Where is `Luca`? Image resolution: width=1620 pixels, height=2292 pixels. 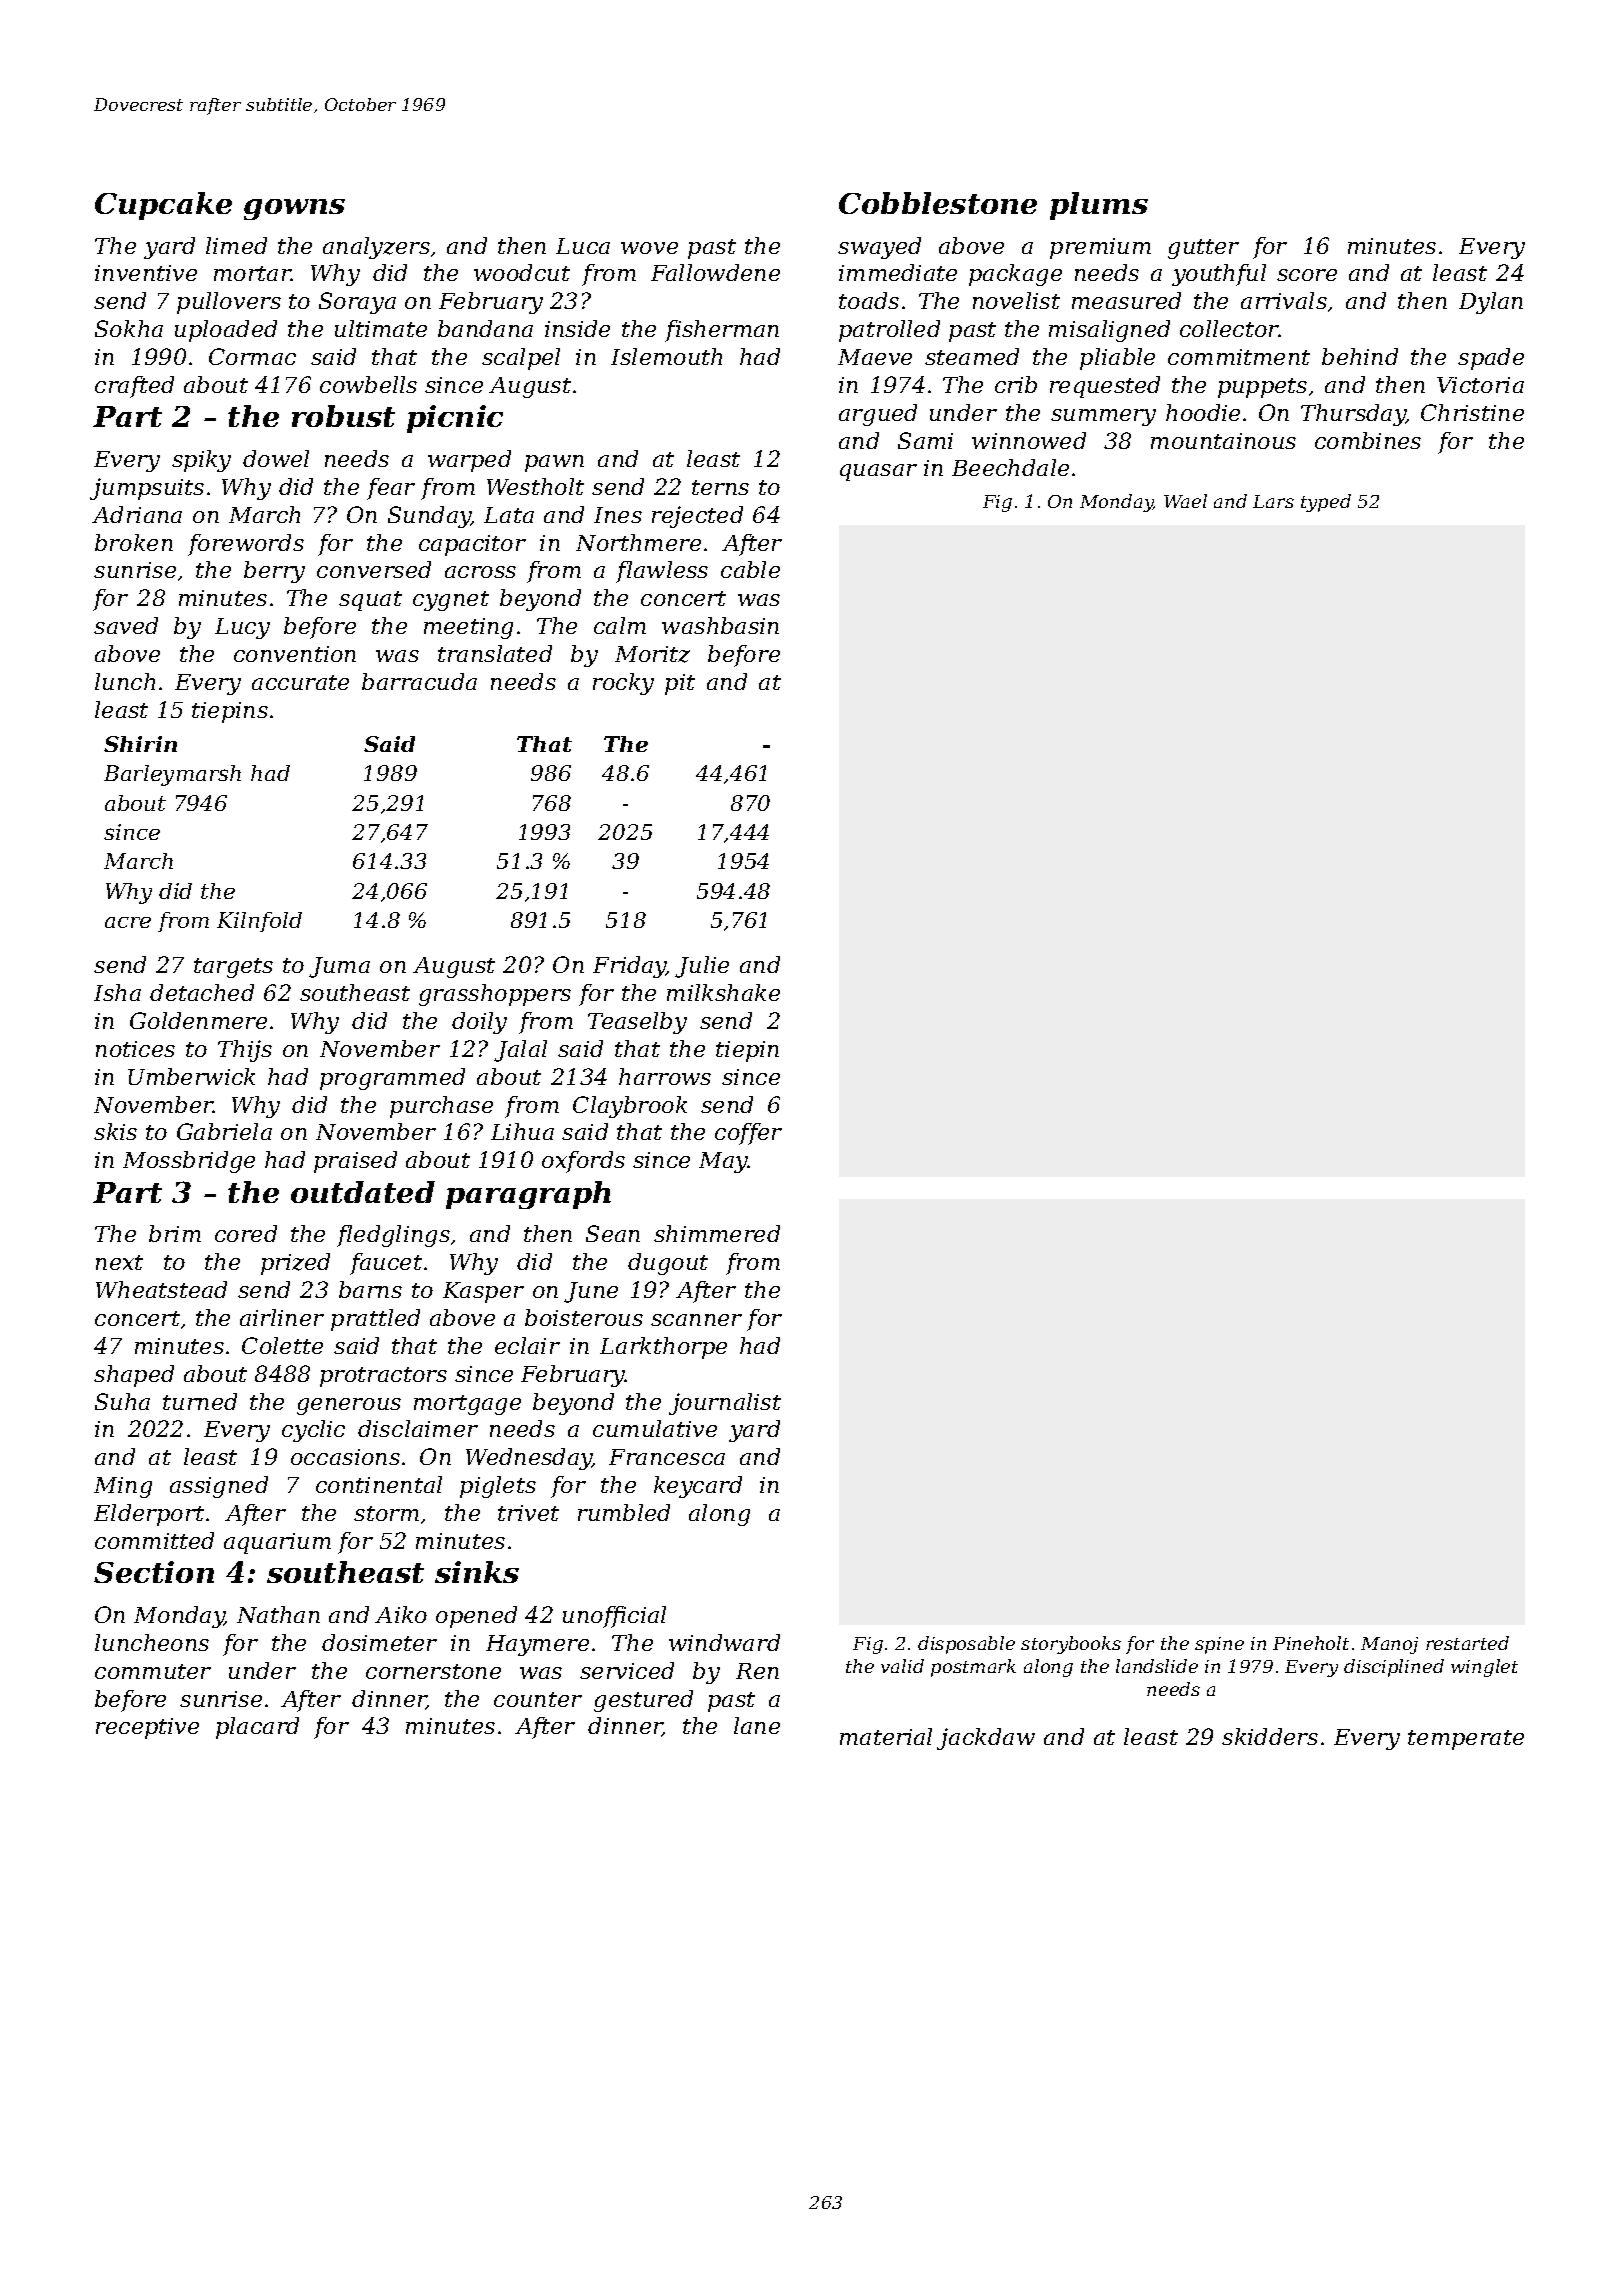 Luca is located at coordinates (583, 246).
